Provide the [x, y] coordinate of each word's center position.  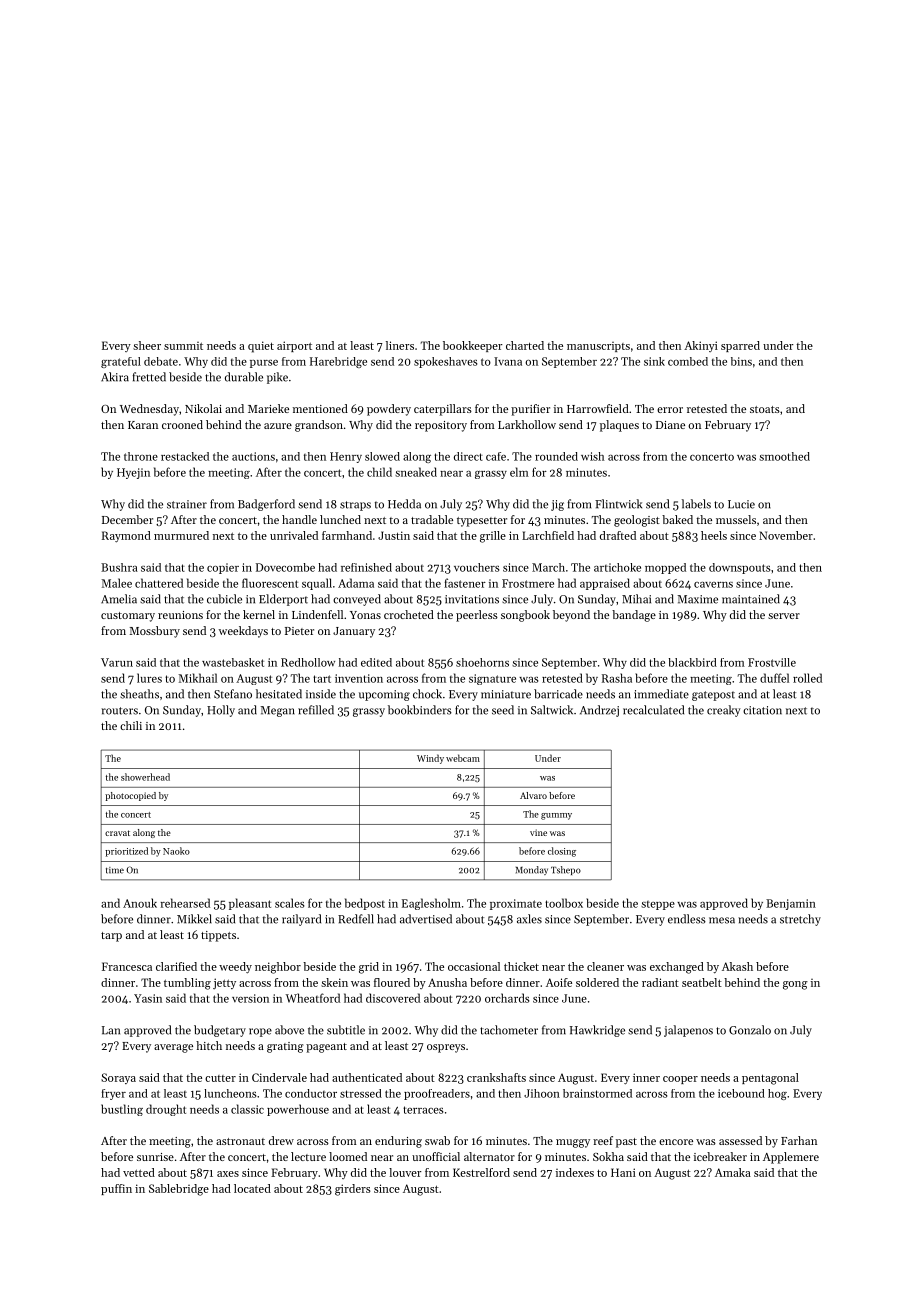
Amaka [733, 1172]
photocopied [130, 796]
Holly [221, 711]
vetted [139, 1172]
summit [183, 346]
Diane [670, 425]
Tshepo [566, 870]
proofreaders [437, 1094]
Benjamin [791, 904]
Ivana [508, 361]
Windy [430, 759]
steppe [658, 905]
